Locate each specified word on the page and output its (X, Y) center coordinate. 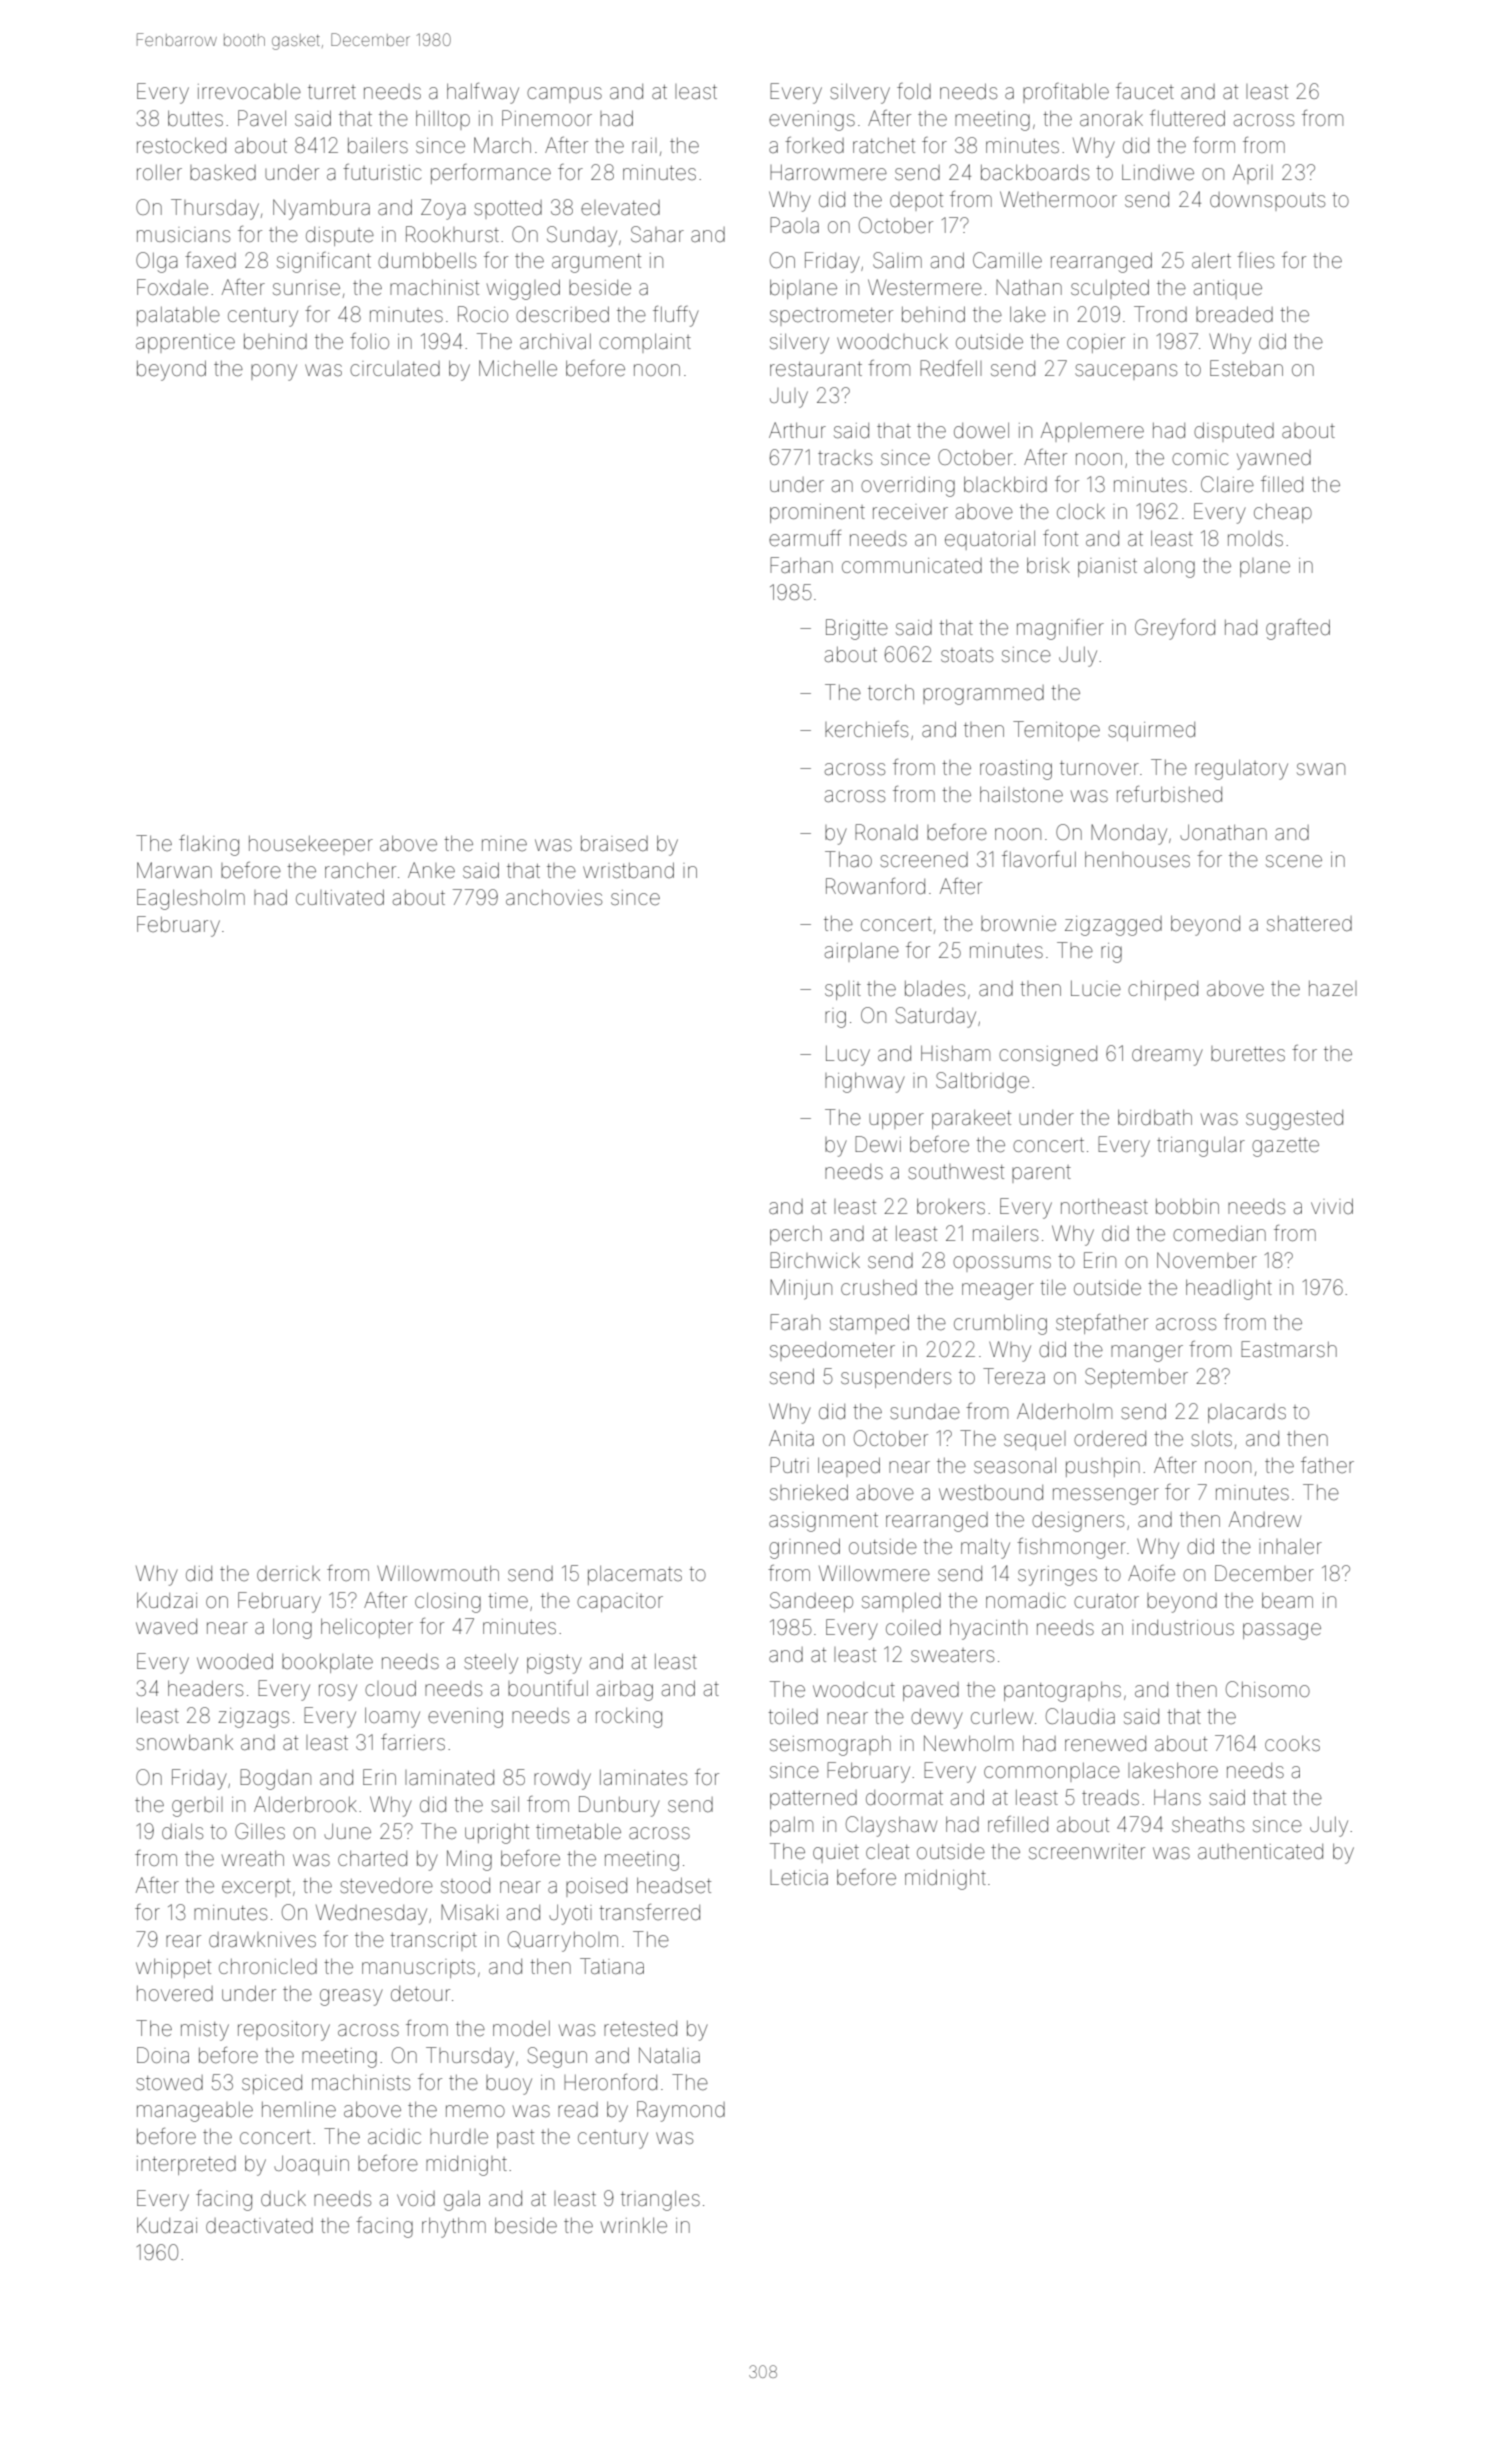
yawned (1274, 460)
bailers (378, 145)
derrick (288, 1574)
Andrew (1265, 1519)
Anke (431, 870)
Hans (1177, 1797)
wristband (628, 870)
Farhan (801, 565)
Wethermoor (1058, 199)
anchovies (554, 897)
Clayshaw (891, 1826)
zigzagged (1113, 926)
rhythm (454, 2227)
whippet (173, 1968)
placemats (635, 1575)
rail (644, 145)
